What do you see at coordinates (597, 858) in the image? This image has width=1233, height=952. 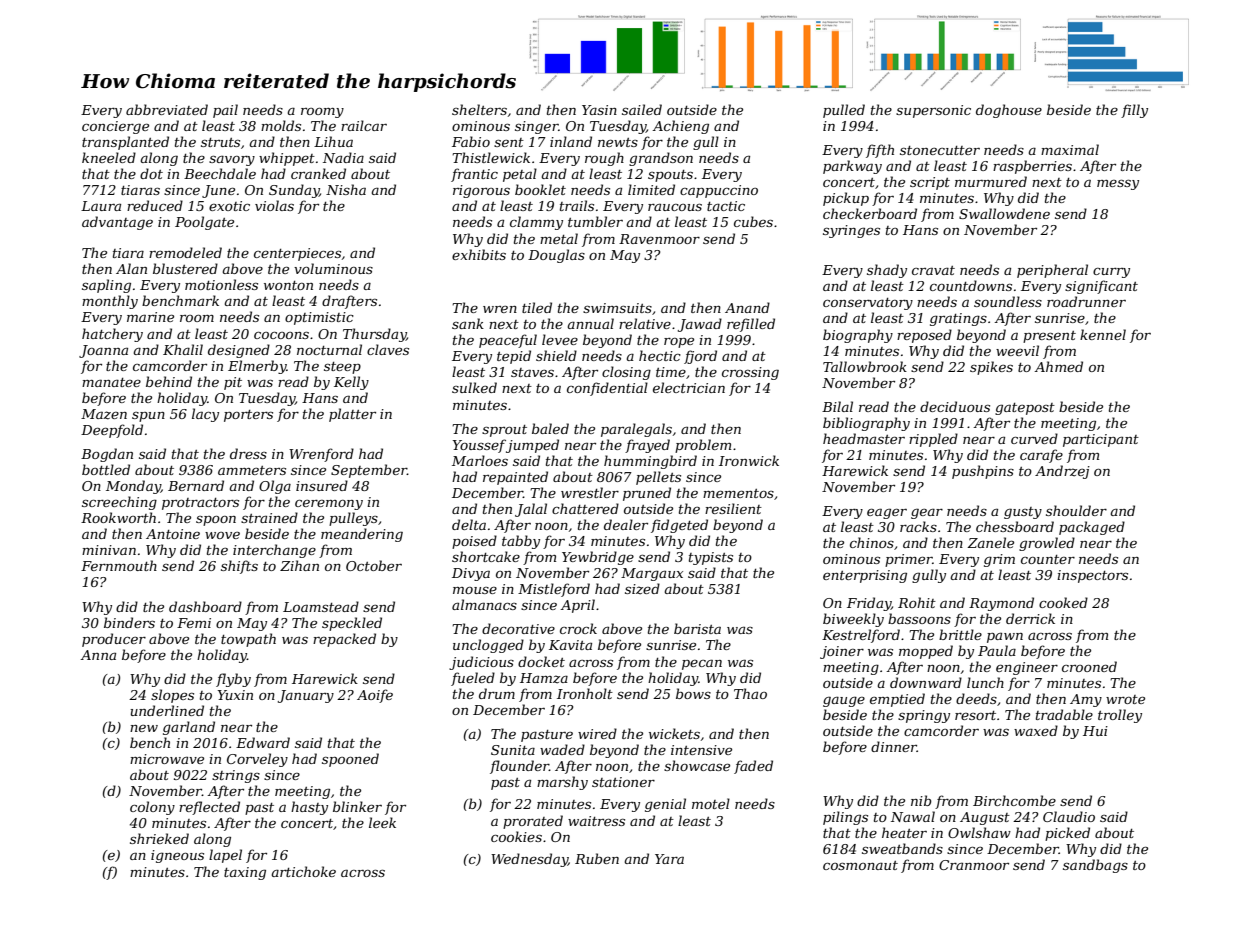 I see `Ruben` at bounding box center [597, 858].
